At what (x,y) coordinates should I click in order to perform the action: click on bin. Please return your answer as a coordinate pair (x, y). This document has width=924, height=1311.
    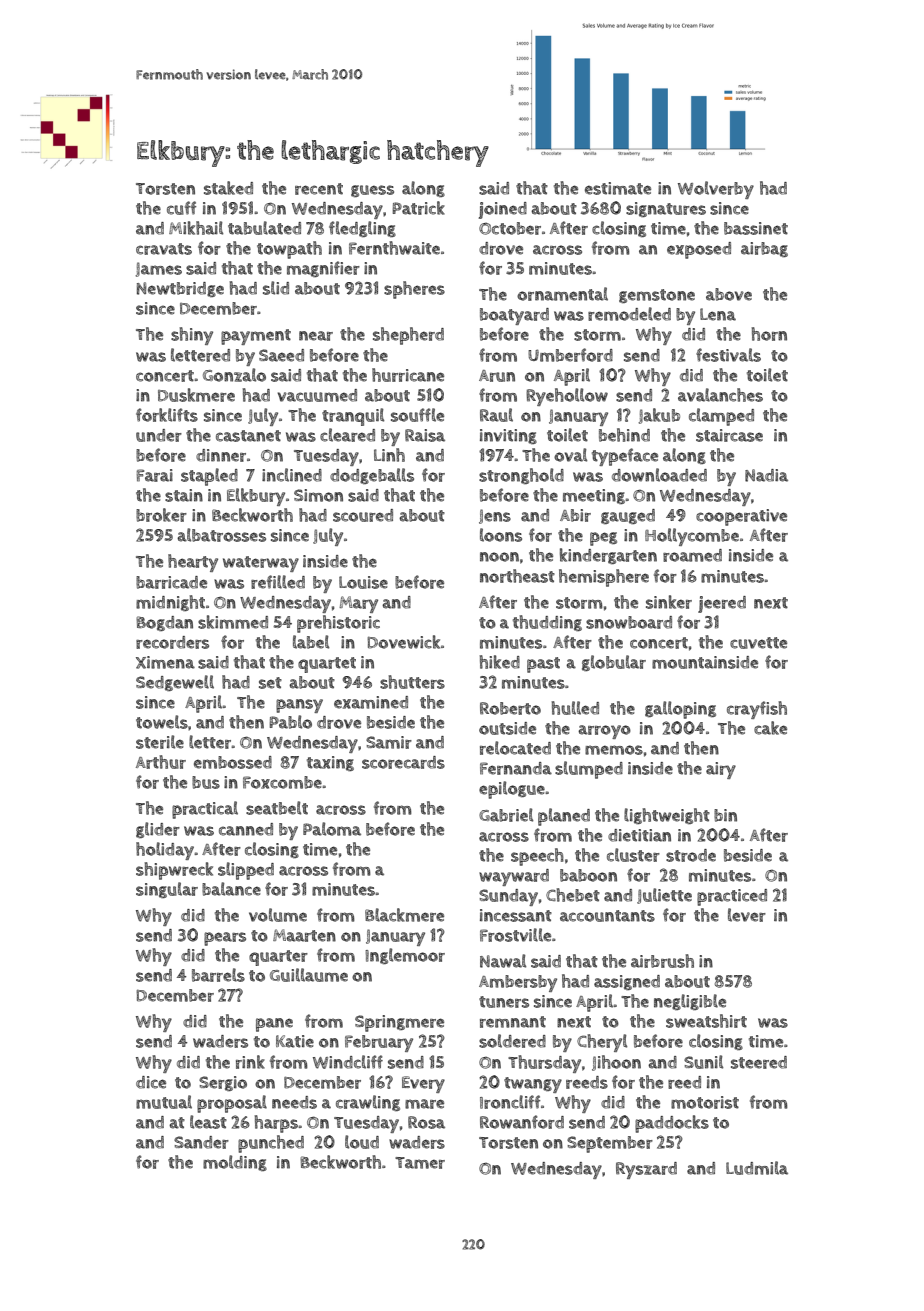
    Looking at the image, I should click on (725, 815).
